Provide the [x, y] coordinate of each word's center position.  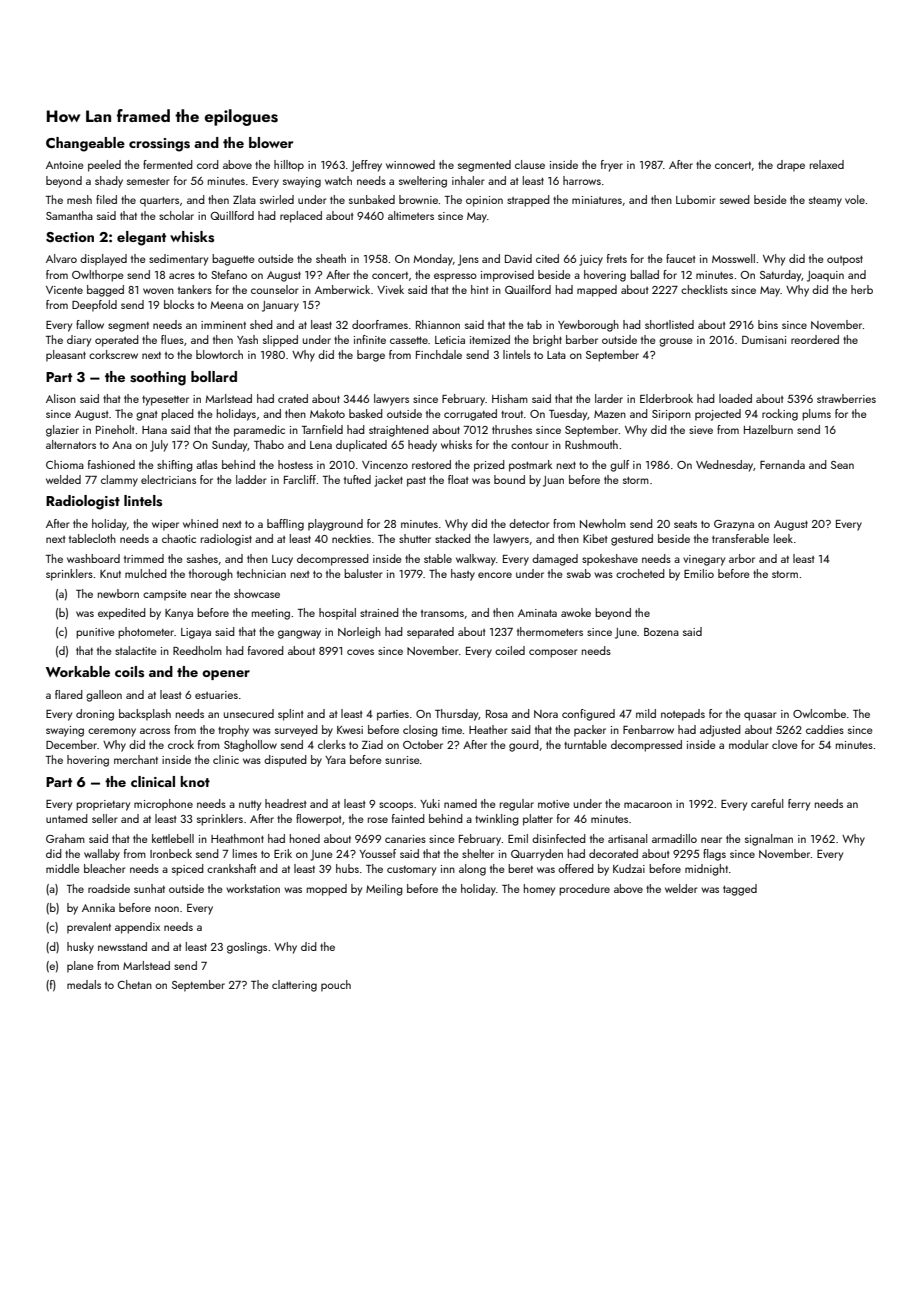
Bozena [661, 632]
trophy [233, 731]
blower [271, 142]
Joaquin [825, 276]
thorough [211, 575]
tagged [740, 890]
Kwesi [350, 730]
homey [539, 890]
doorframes [380, 324]
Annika [98, 907]
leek [783, 538]
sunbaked [372, 199]
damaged [555, 560]
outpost [845, 260]
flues [172, 339]
